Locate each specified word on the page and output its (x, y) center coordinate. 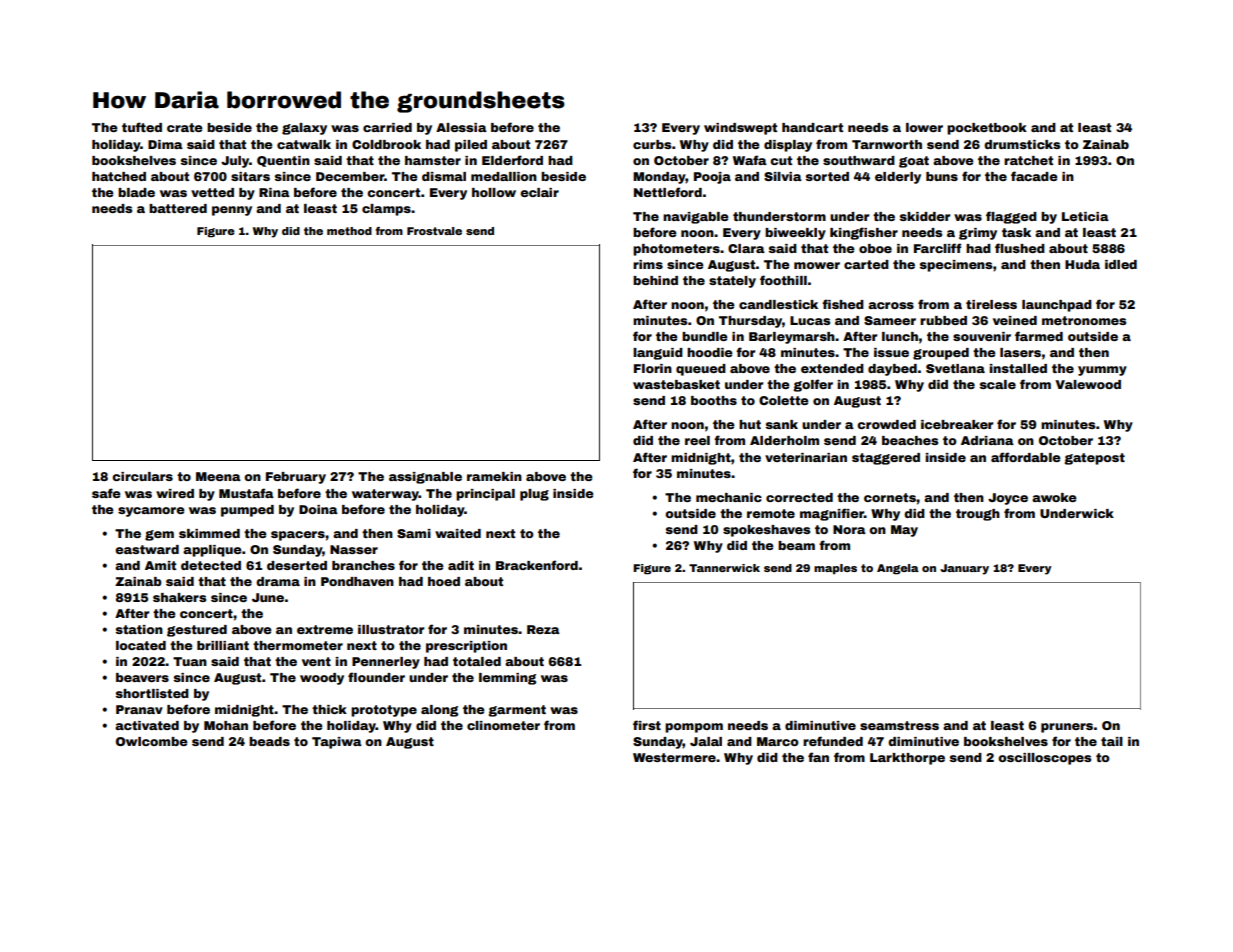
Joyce (1008, 499)
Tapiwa (337, 743)
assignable (425, 478)
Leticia (1085, 216)
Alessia (461, 127)
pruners (1067, 728)
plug (534, 495)
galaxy (304, 129)
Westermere (674, 757)
